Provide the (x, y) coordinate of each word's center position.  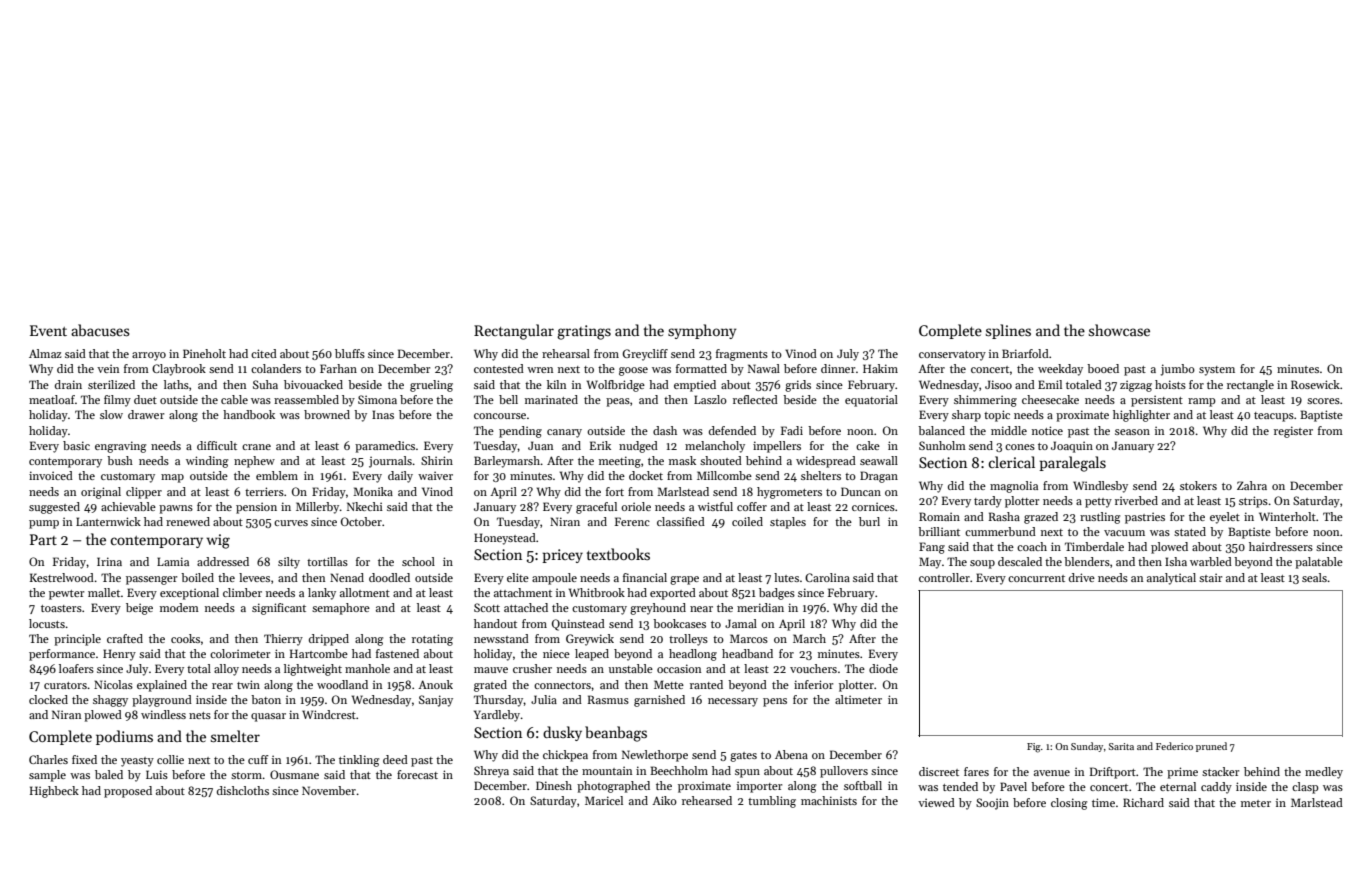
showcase (1119, 330)
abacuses (100, 330)
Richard (1143, 802)
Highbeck (54, 792)
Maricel (604, 800)
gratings (584, 332)
